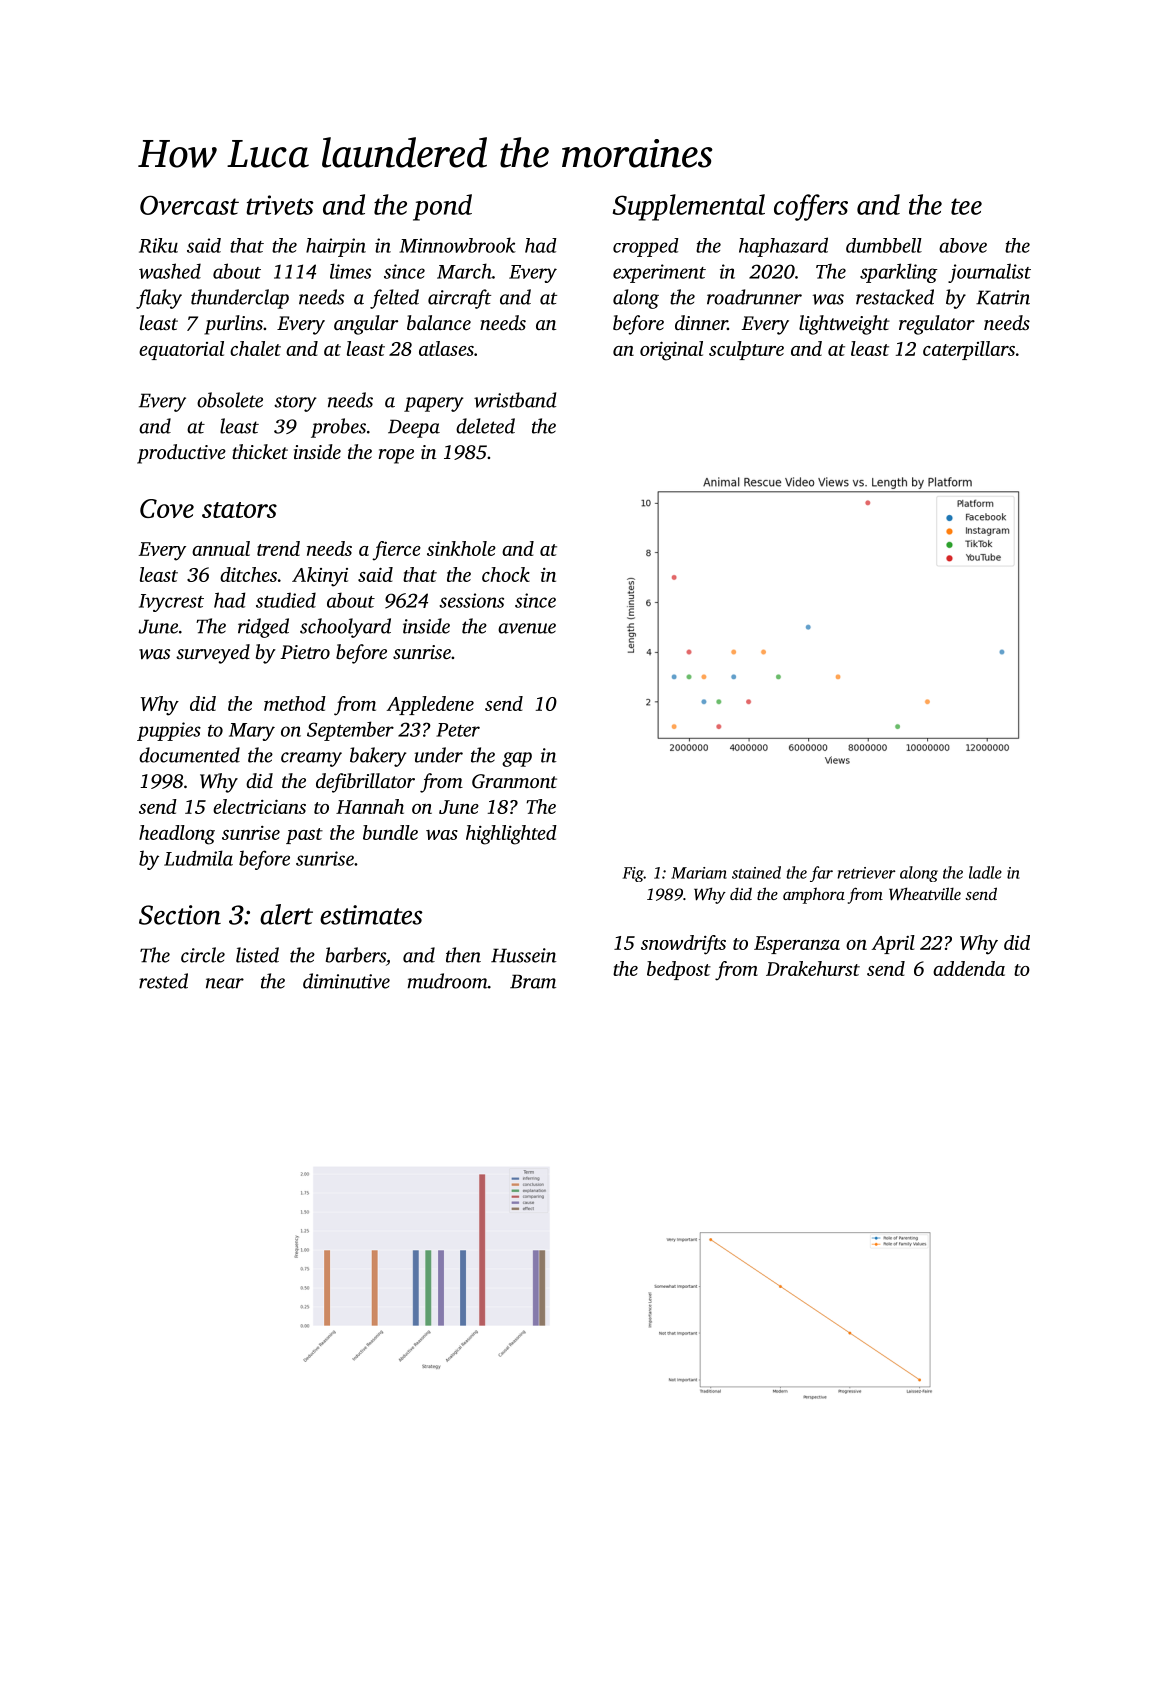  I want to click on equatorial, so click(181, 350).
